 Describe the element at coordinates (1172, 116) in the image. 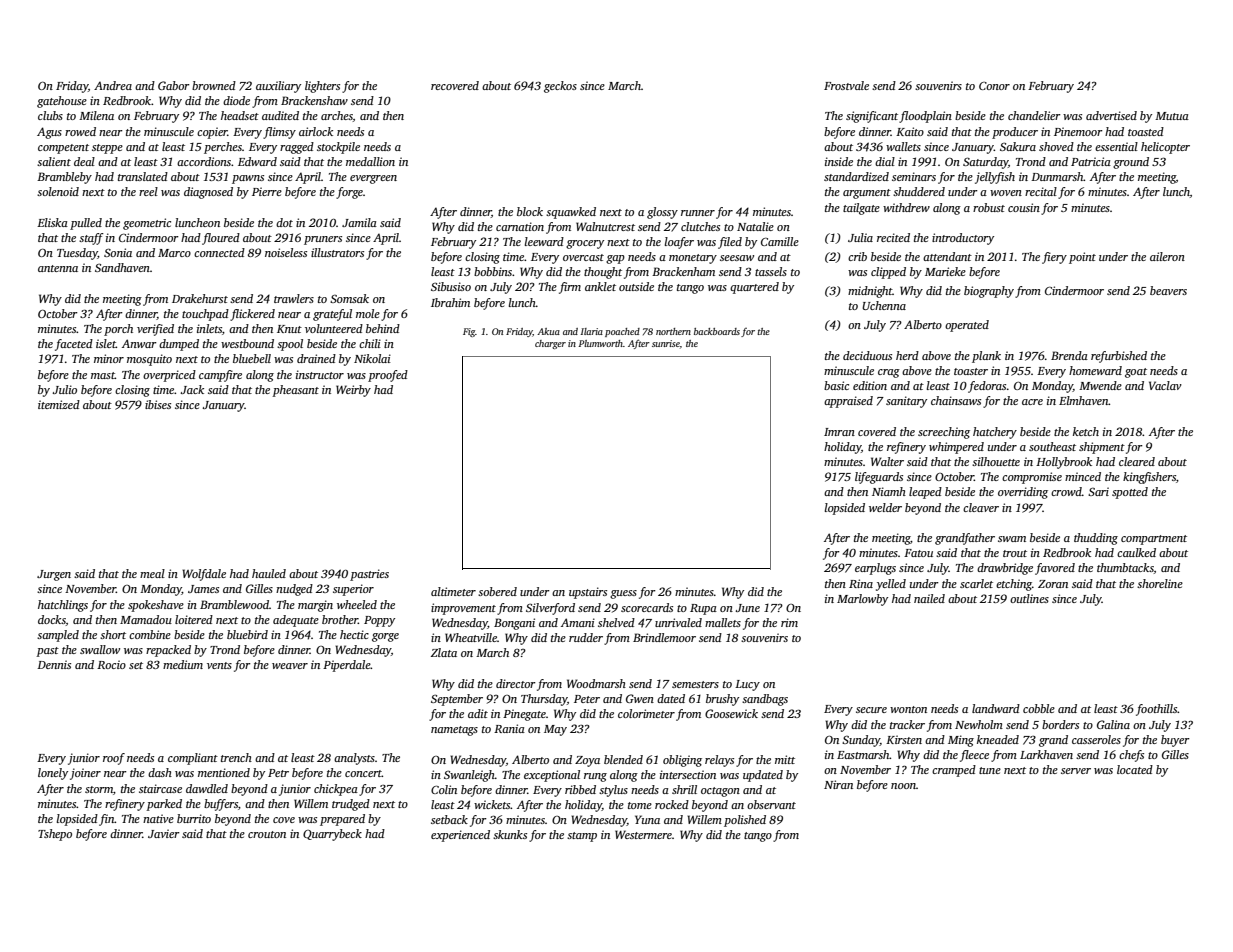

I see `Mutua` at that location.
